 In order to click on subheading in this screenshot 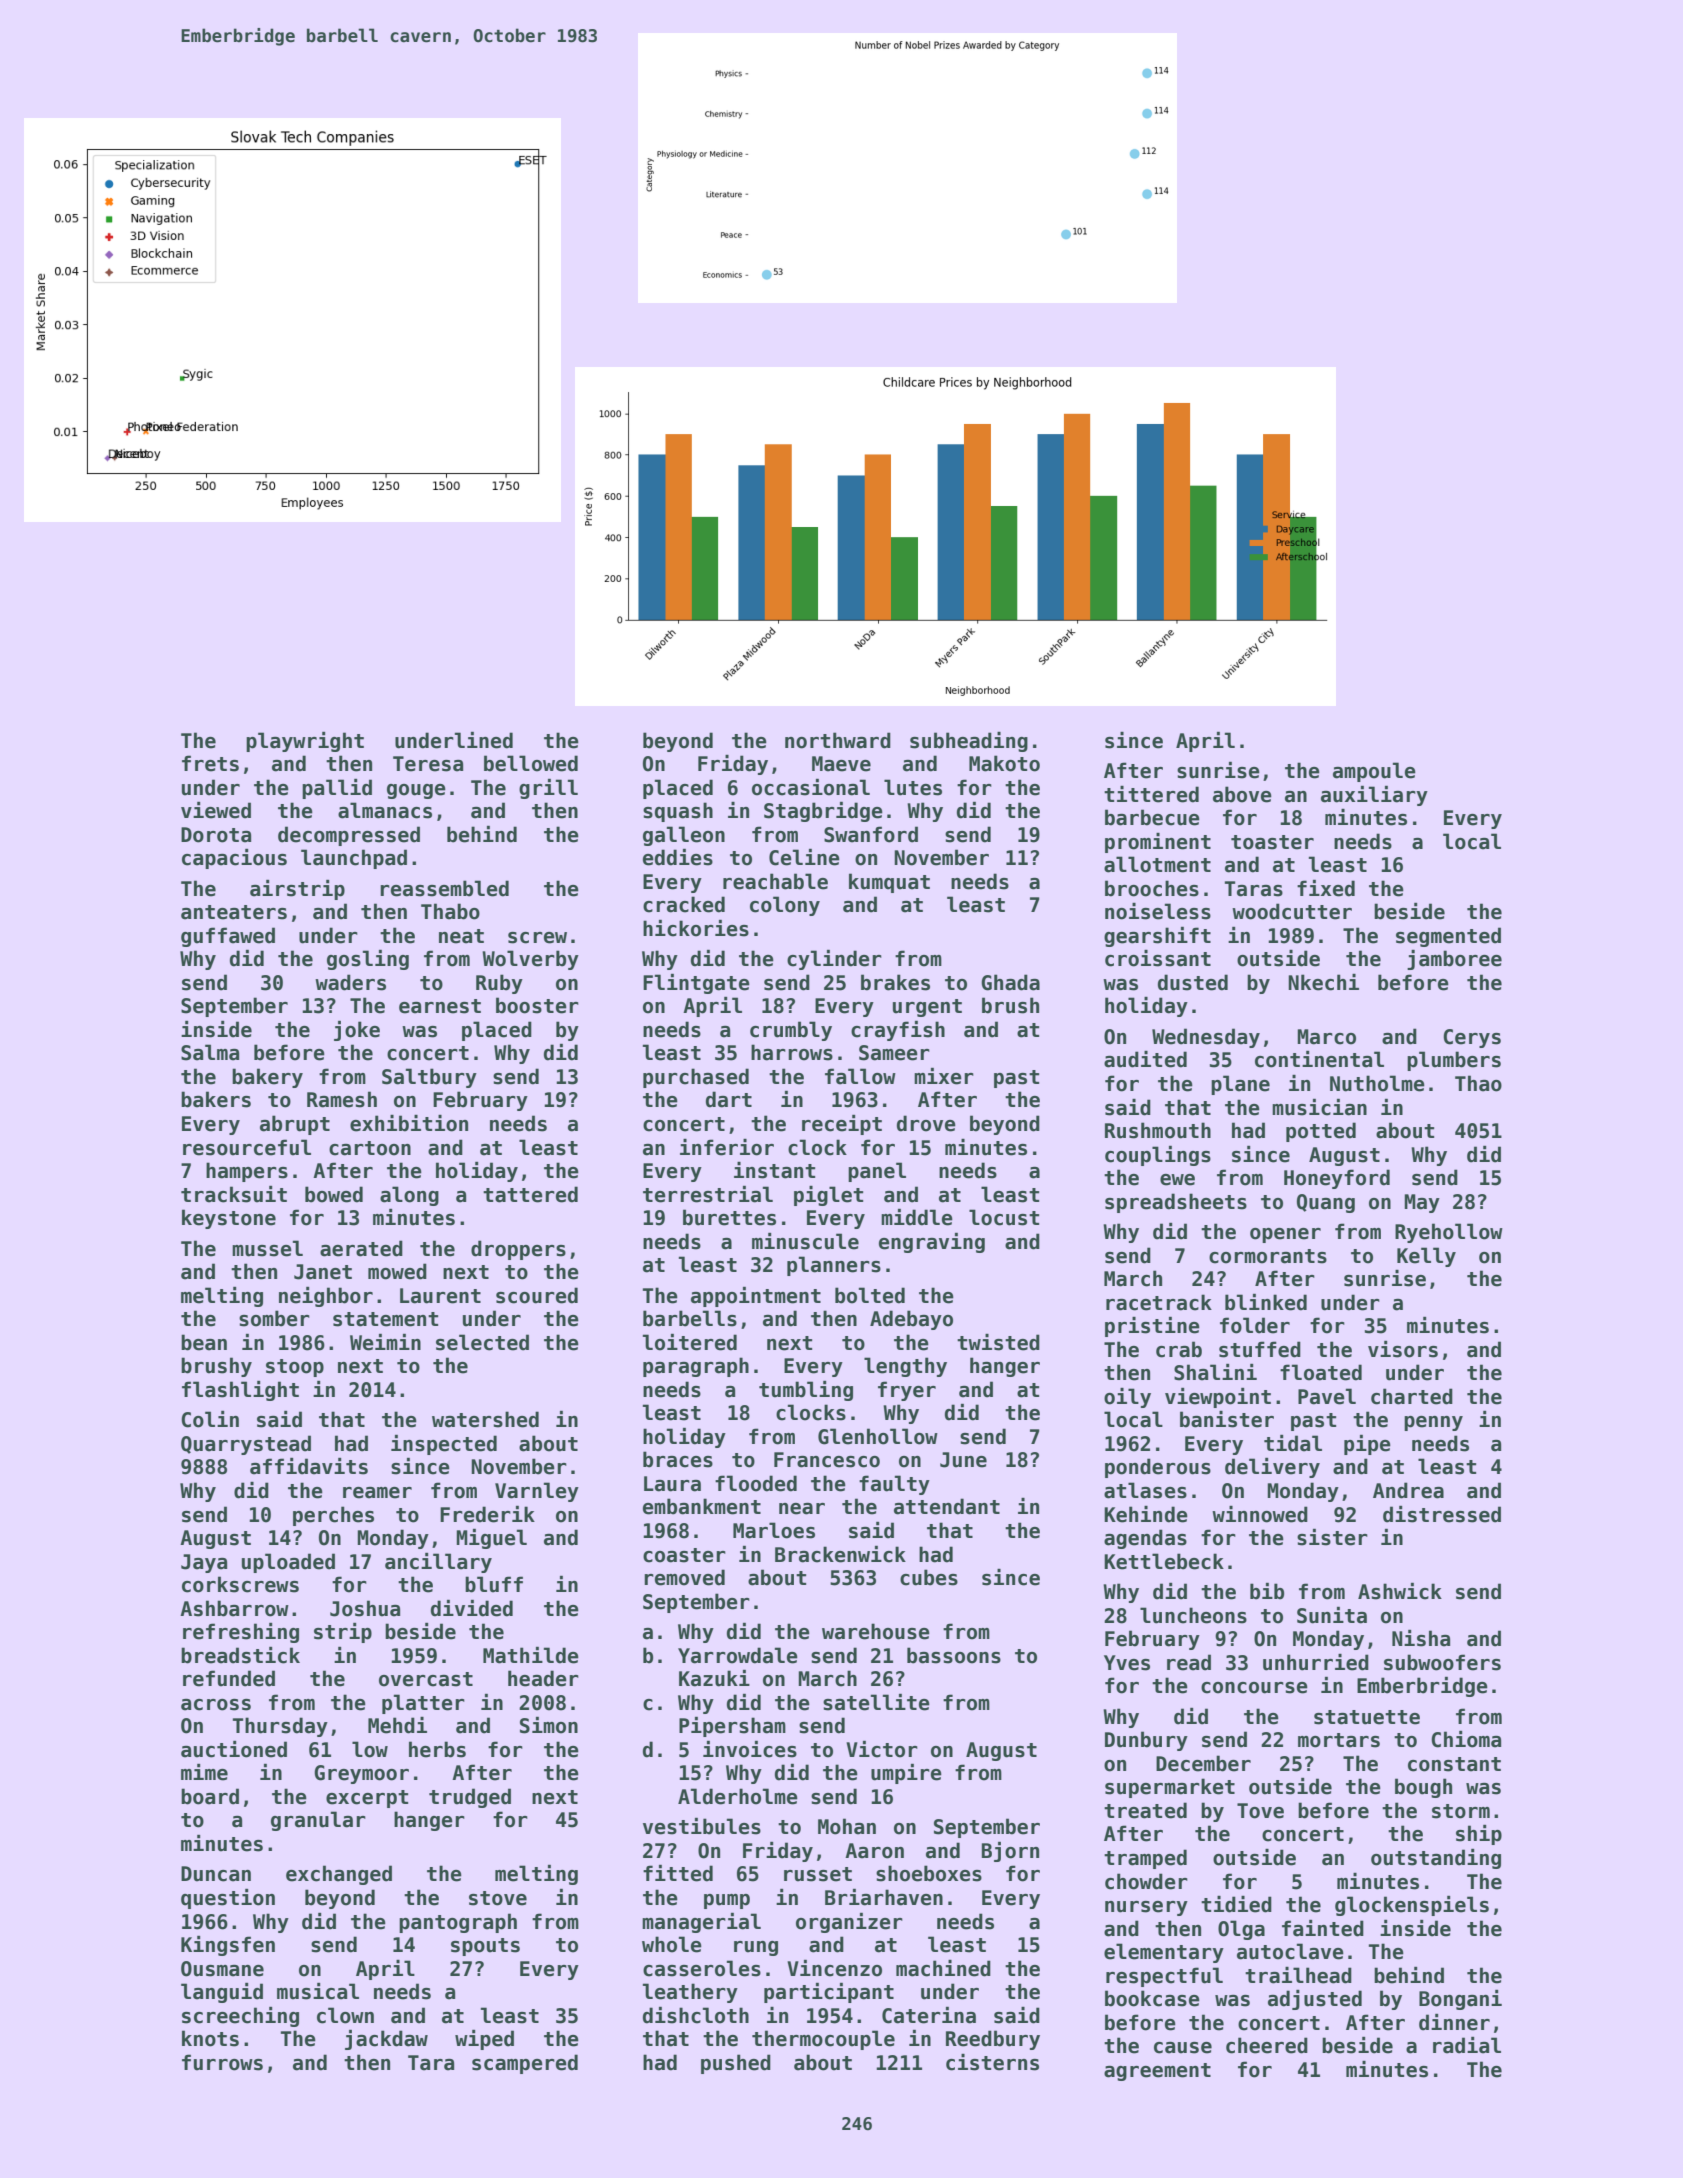, I will do `click(969, 742)`.
